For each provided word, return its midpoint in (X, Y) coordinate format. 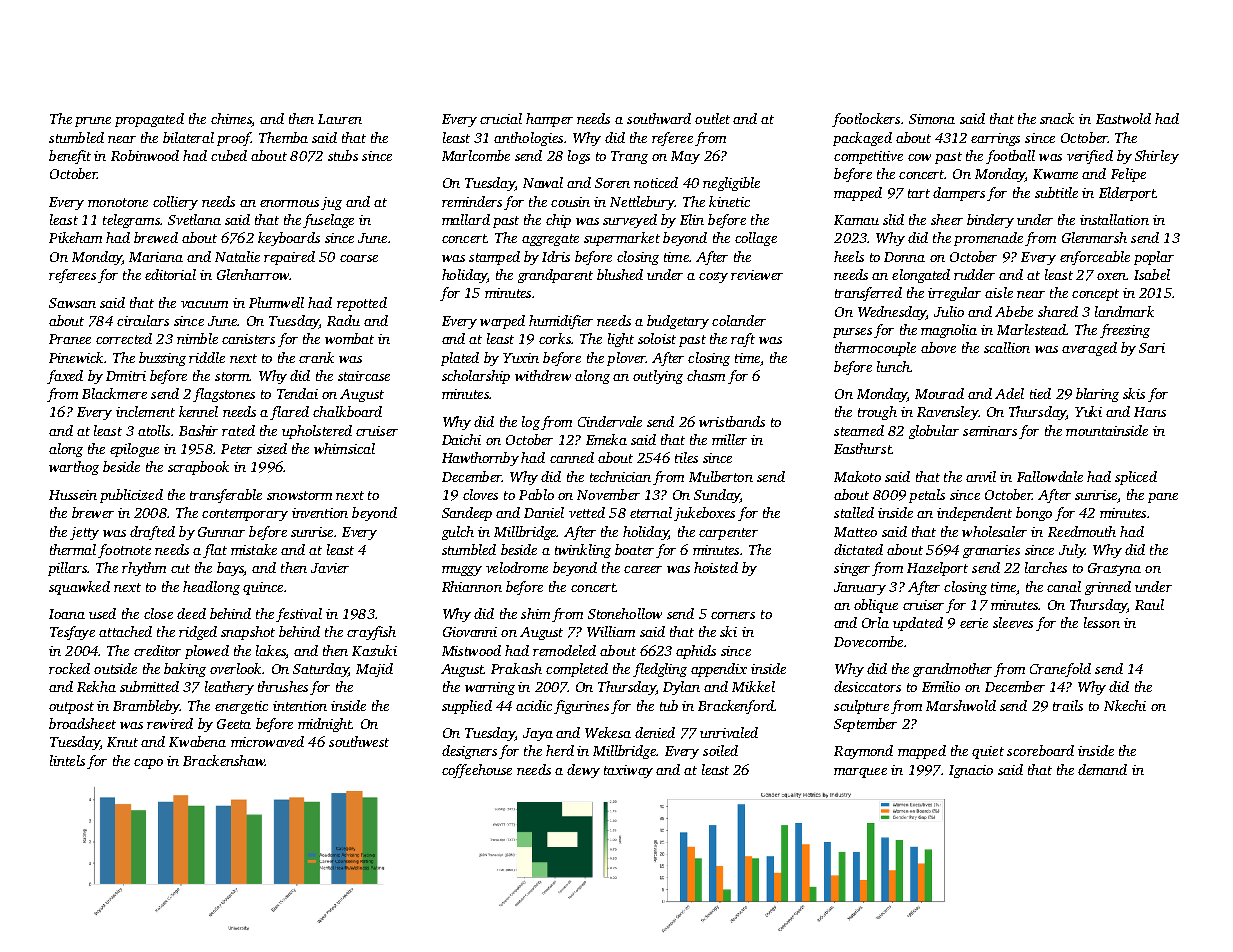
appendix (719, 670)
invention (320, 513)
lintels (67, 760)
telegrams (131, 221)
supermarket (622, 239)
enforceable (1095, 258)
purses (852, 333)
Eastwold (1123, 118)
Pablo (536, 494)
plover (626, 359)
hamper (549, 120)
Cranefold (1060, 670)
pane (1163, 498)
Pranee (70, 339)
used (102, 613)
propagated (149, 120)
